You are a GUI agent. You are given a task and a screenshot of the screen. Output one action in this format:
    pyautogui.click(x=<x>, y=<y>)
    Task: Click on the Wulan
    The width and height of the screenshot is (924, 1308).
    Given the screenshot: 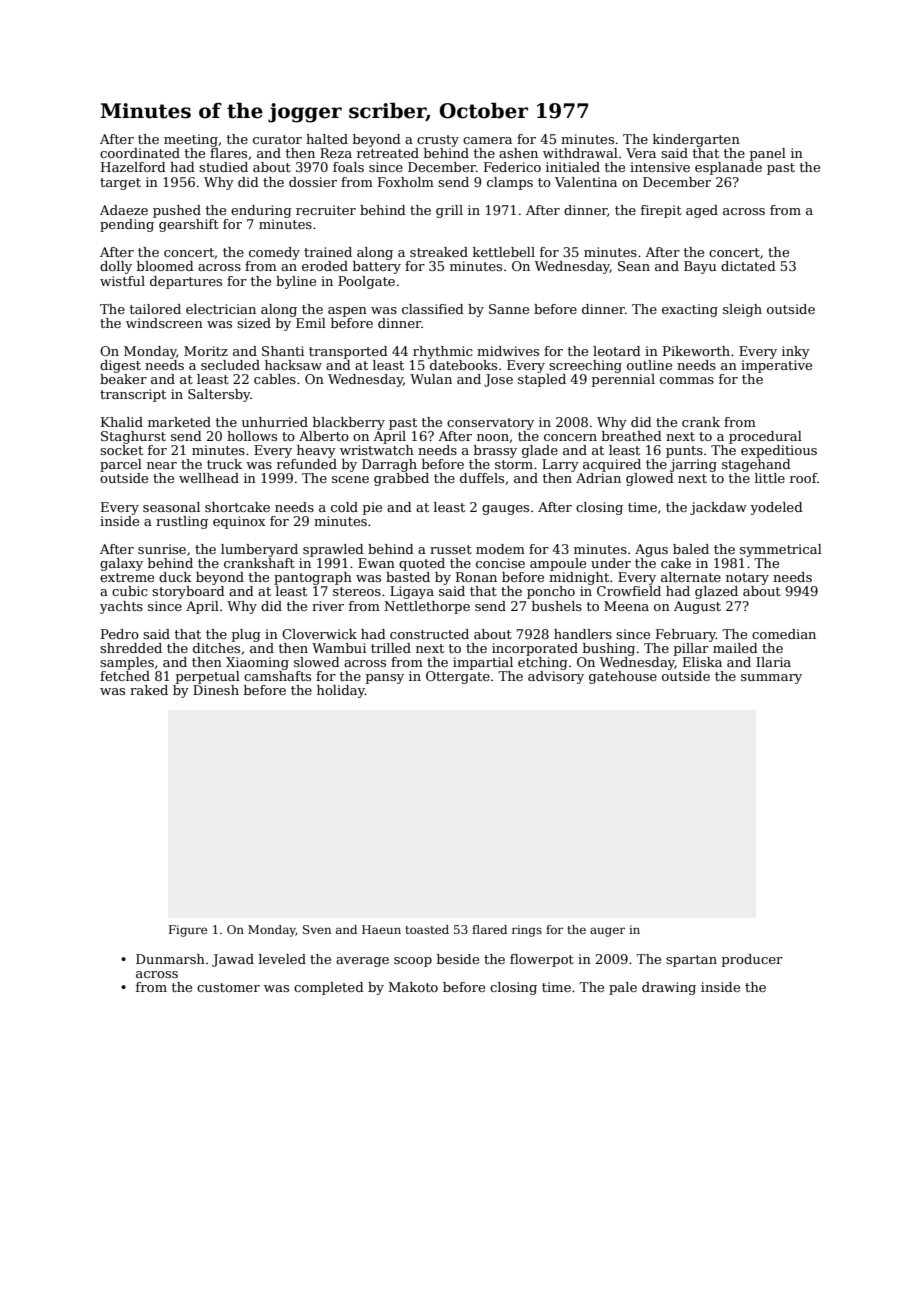 What is the action you would take?
    pyautogui.click(x=431, y=379)
